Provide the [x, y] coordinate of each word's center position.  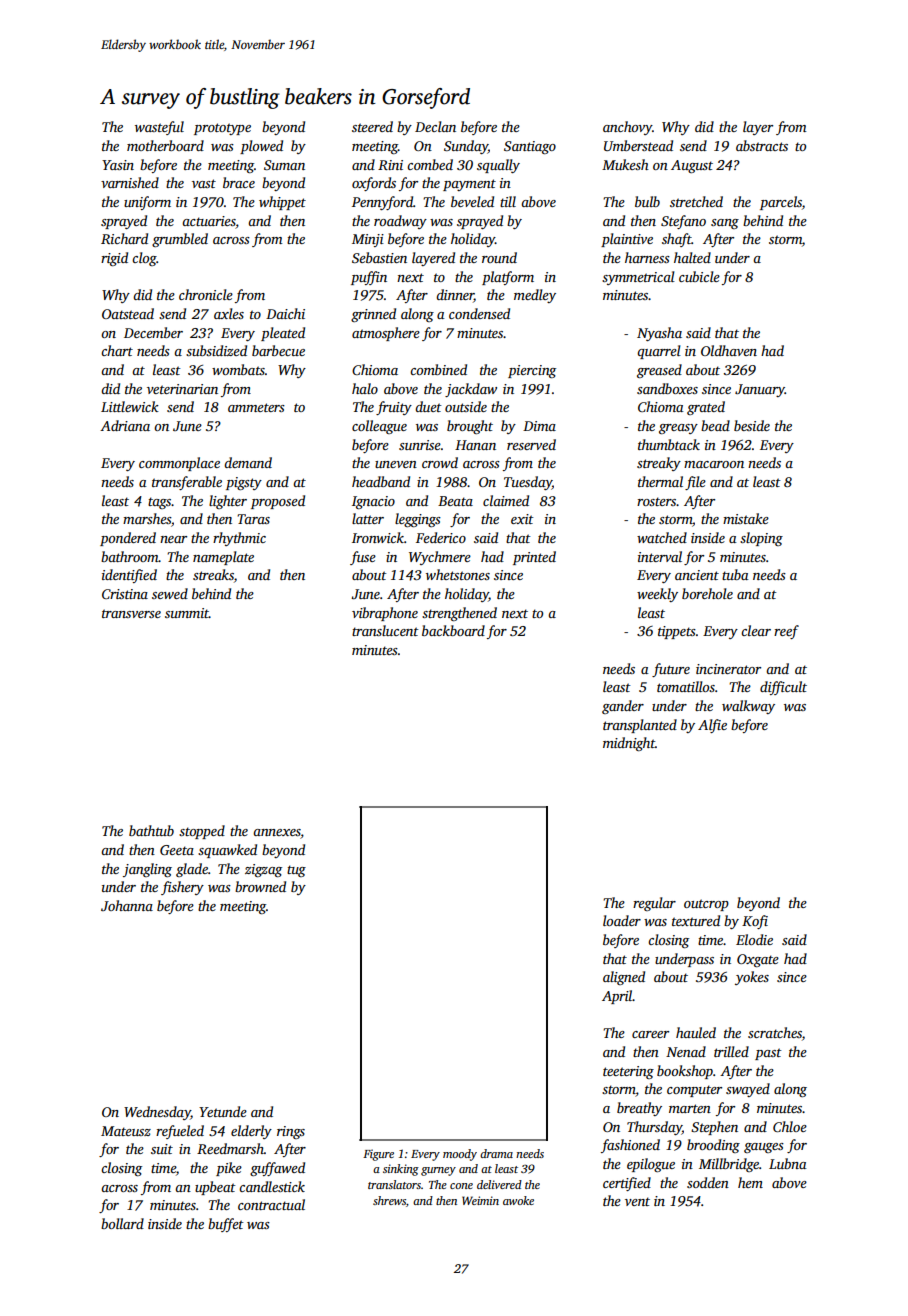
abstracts [762, 145]
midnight [629, 744]
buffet [226, 1225]
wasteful [159, 128]
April [617, 997]
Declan [435, 126]
